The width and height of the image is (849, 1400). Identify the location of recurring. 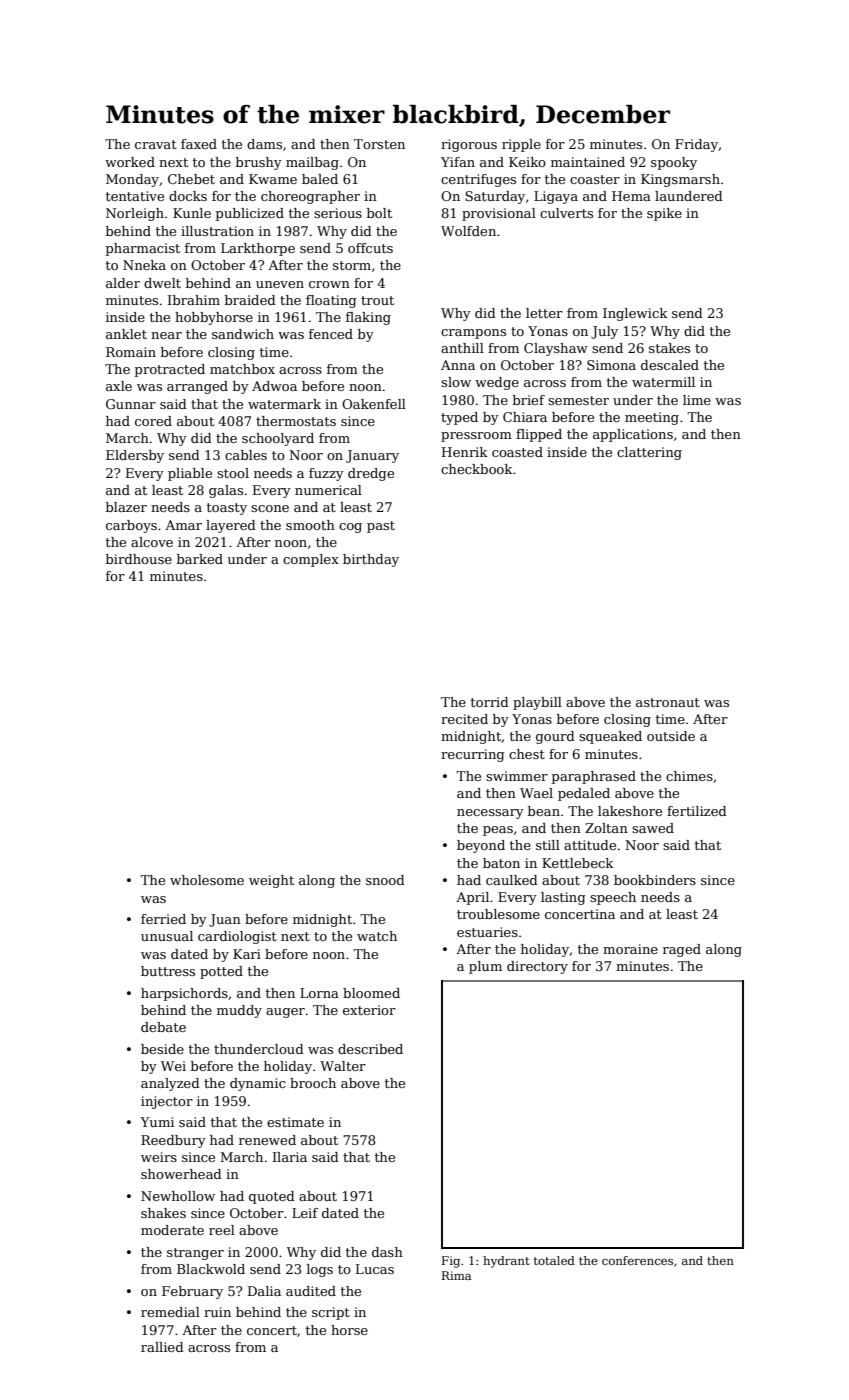
(473, 755).
